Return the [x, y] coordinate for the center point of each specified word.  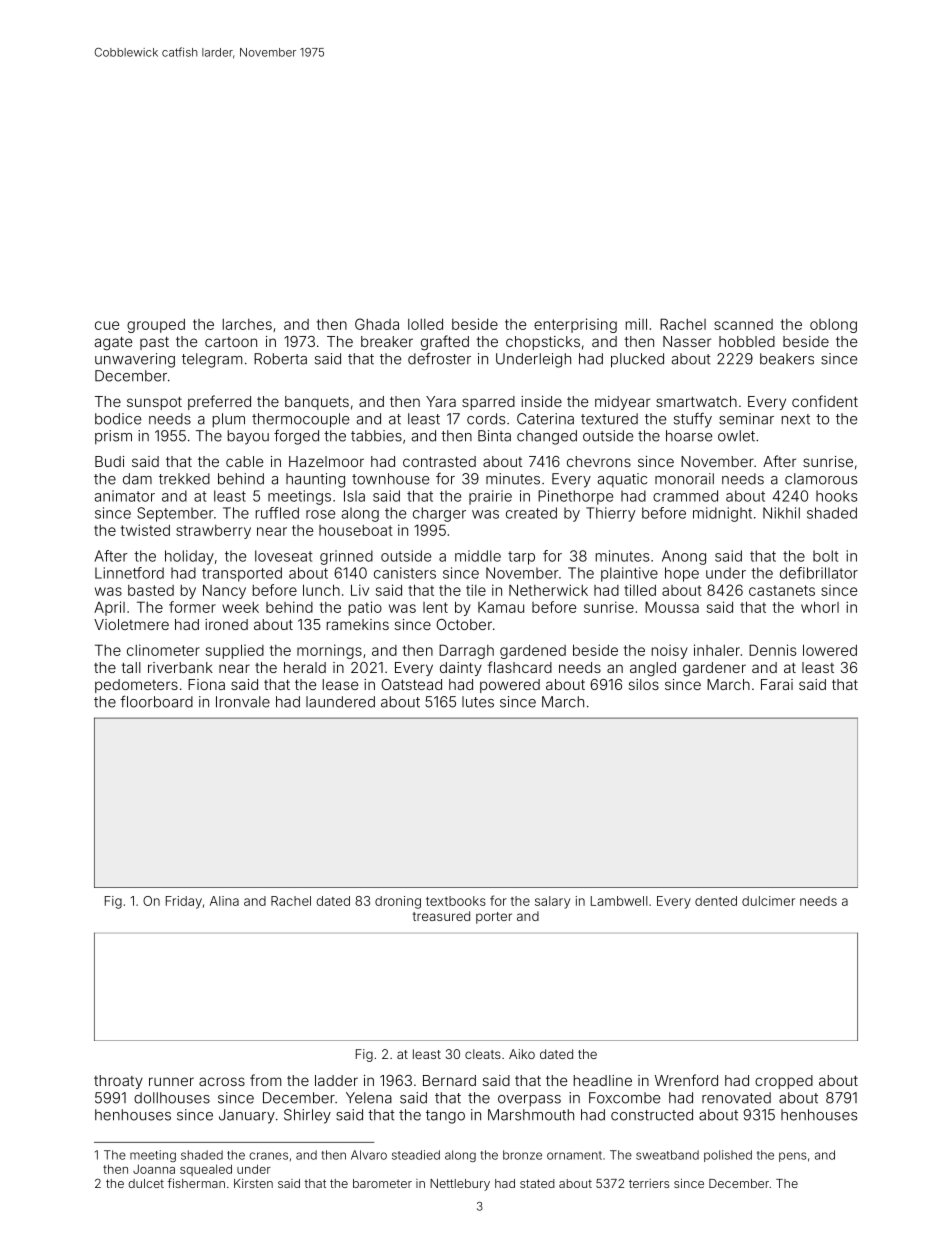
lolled [425, 324]
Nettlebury [460, 1185]
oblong [833, 326]
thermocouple [300, 420]
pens [793, 1157]
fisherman [196, 1183]
